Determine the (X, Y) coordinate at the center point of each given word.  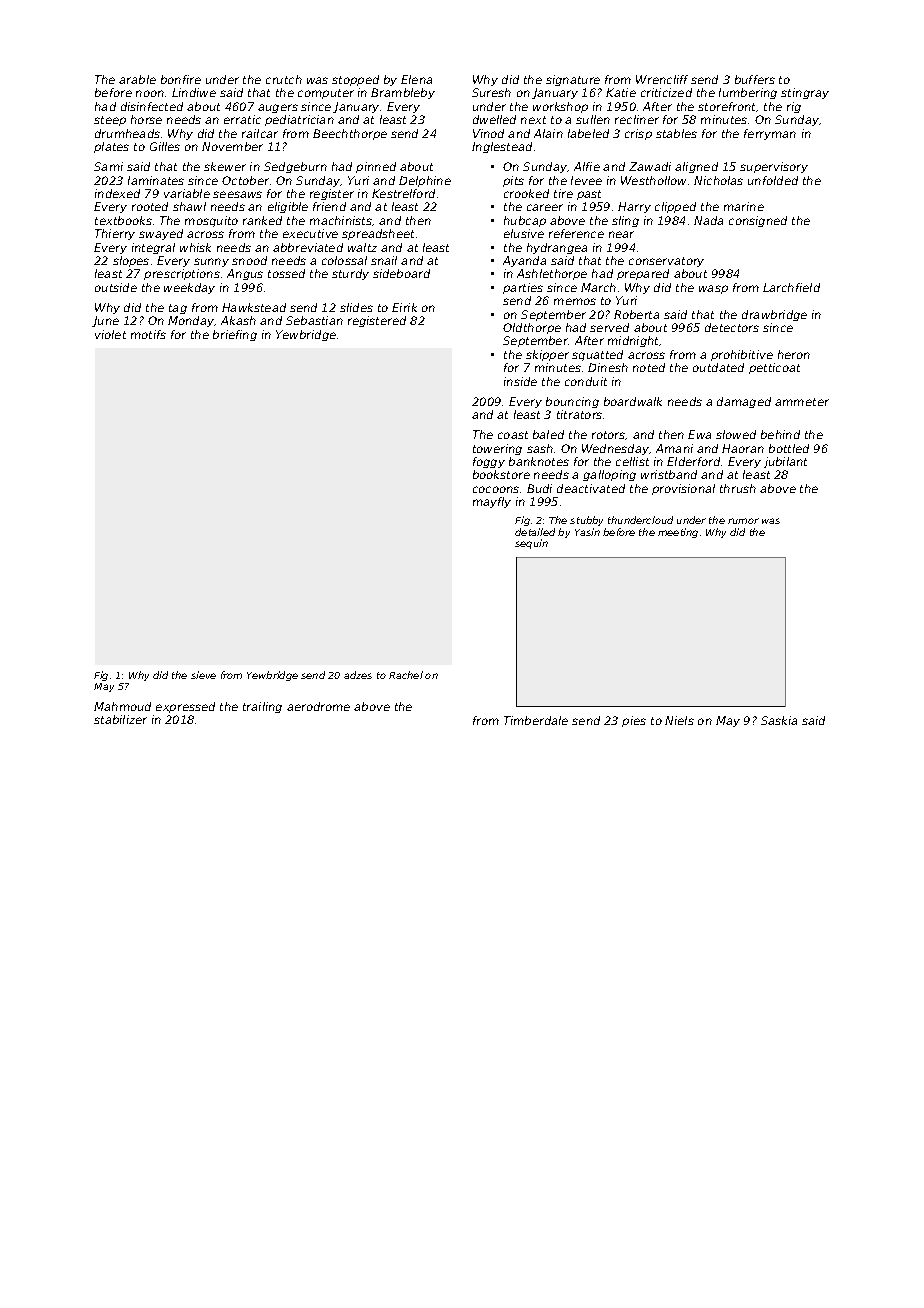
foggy (489, 462)
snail (384, 260)
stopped (355, 80)
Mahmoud (122, 706)
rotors (609, 435)
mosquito (211, 221)
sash (540, 448)
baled (548, 434)
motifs (148, 334)
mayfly (492, 502)
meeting (678, 533)
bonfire (181, 79)
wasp (713, 289)
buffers (755, 79)
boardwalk (633, 401)
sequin (531, 544)
